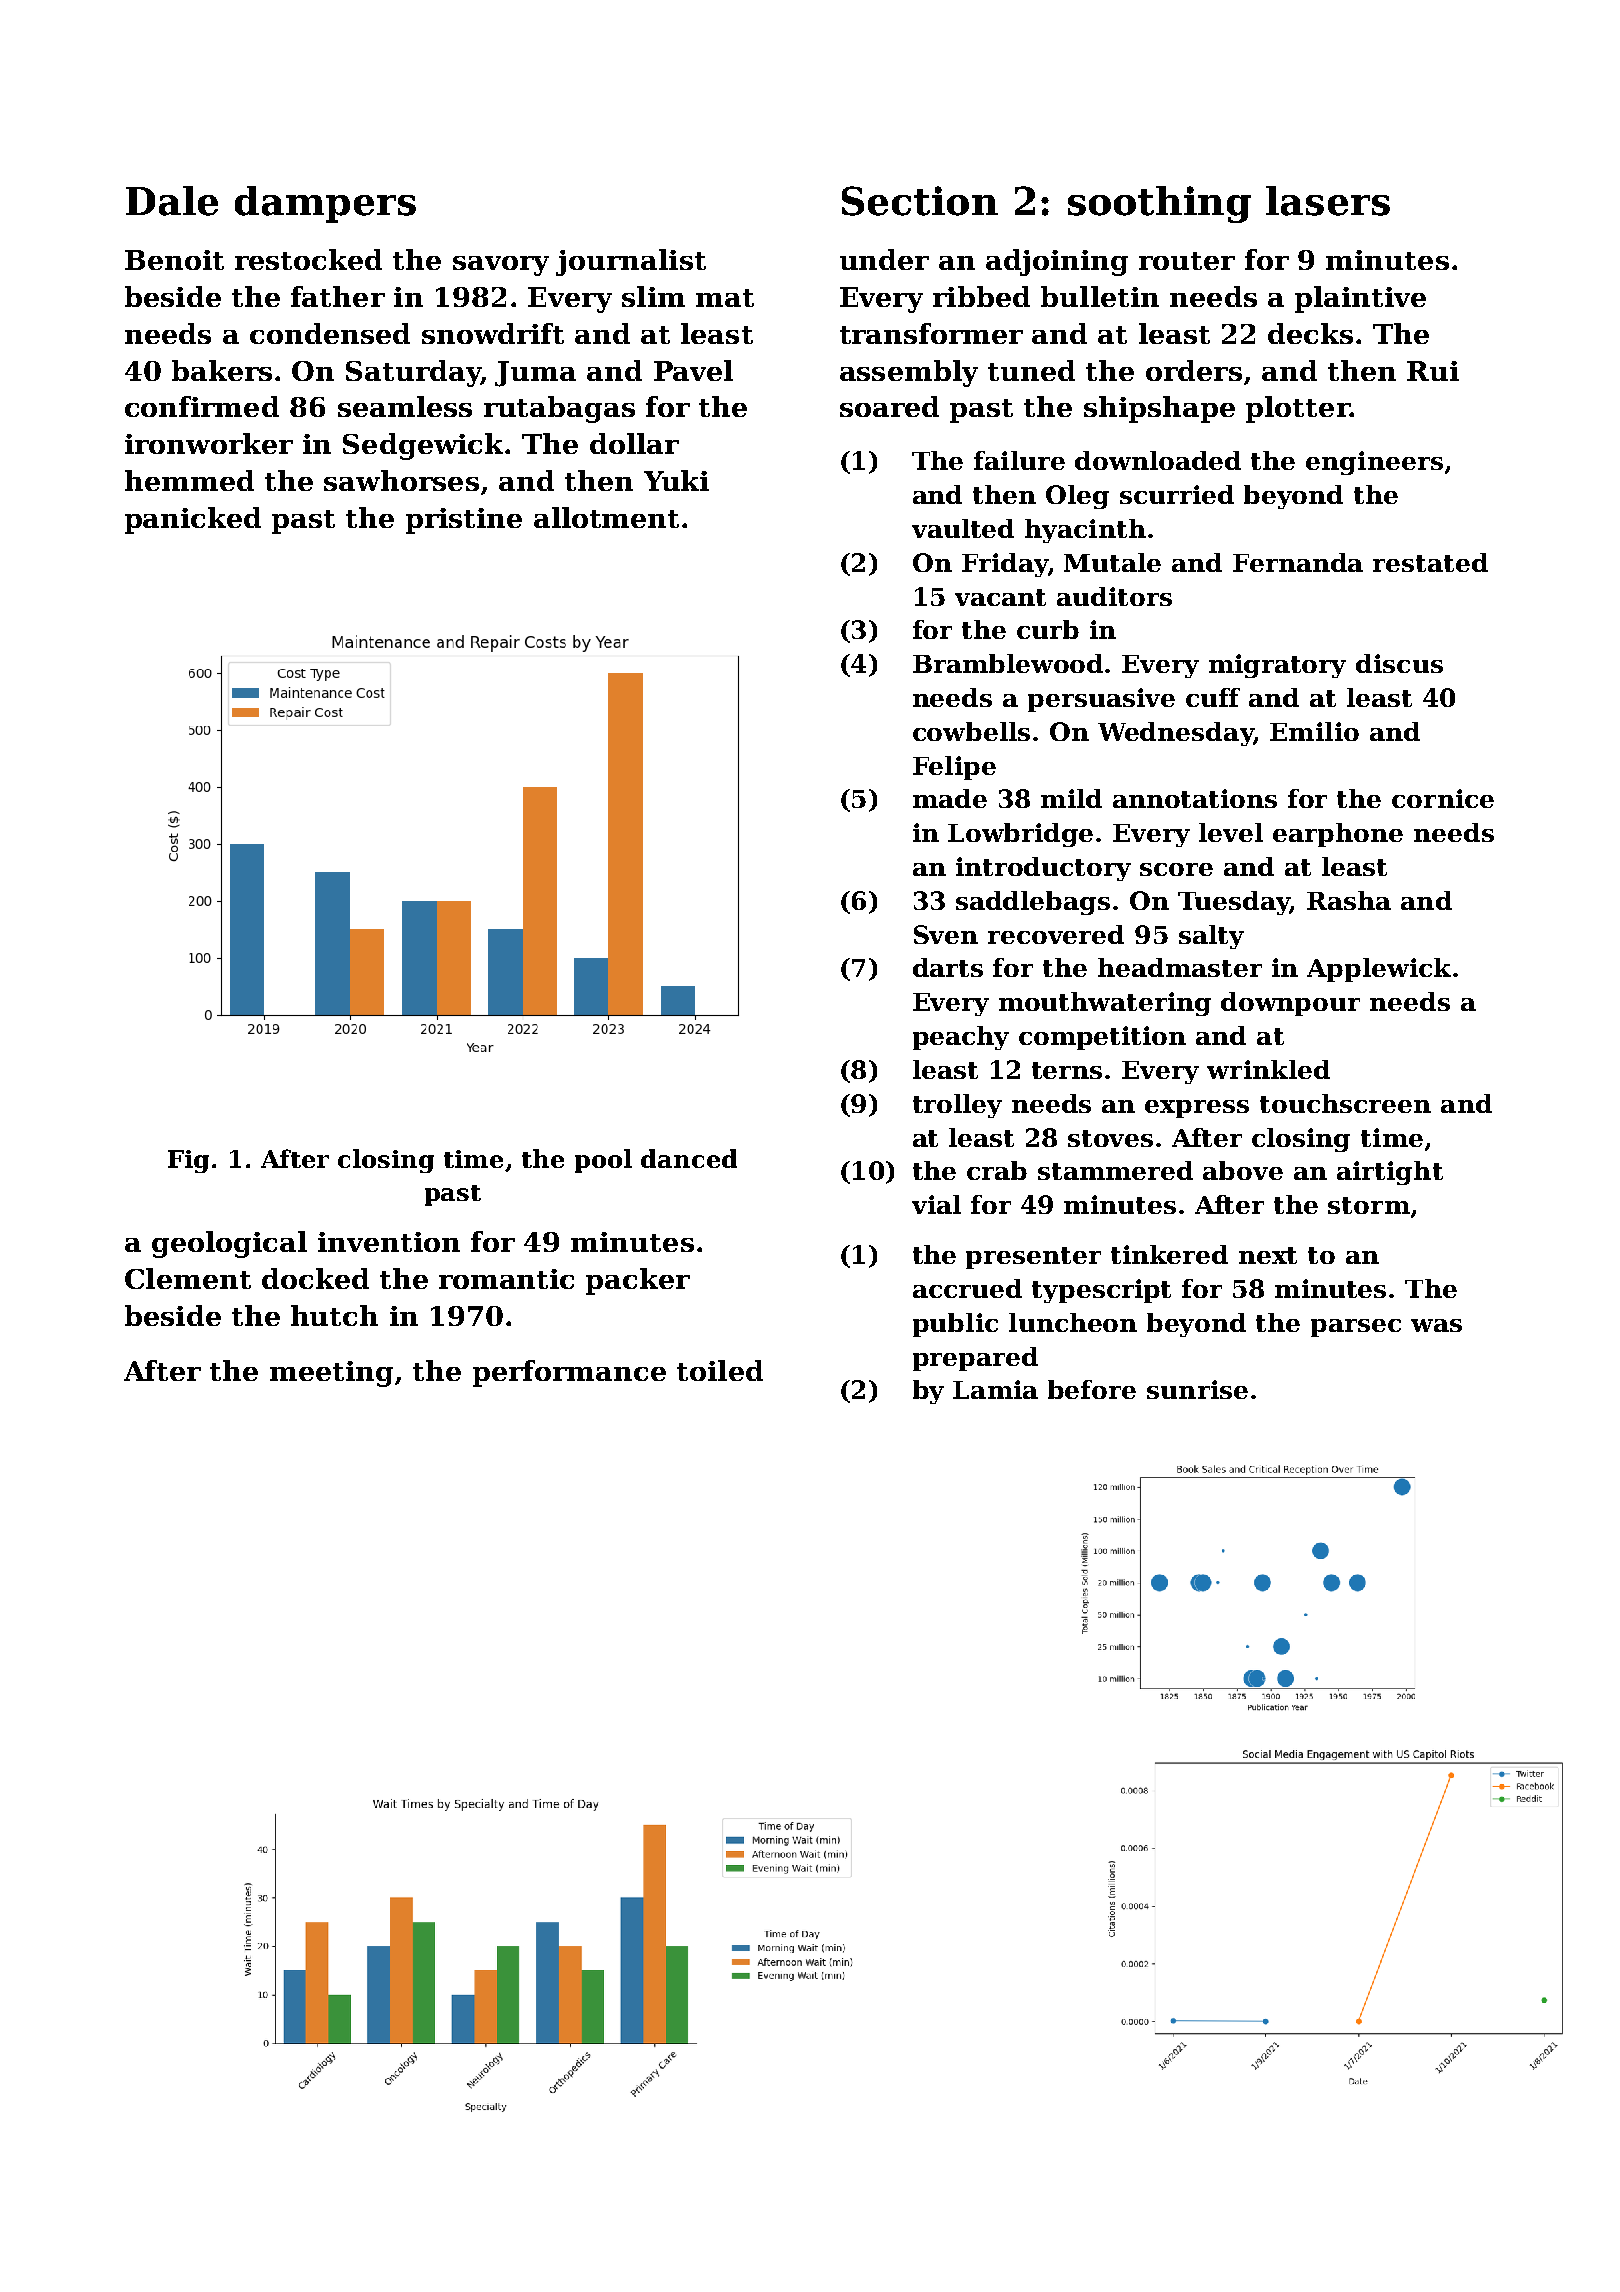 The width and height of the screenshot is (1620, 2292). Describe the element at coordinates (653, 296) in the screenshot. I see `slim` at that location.
